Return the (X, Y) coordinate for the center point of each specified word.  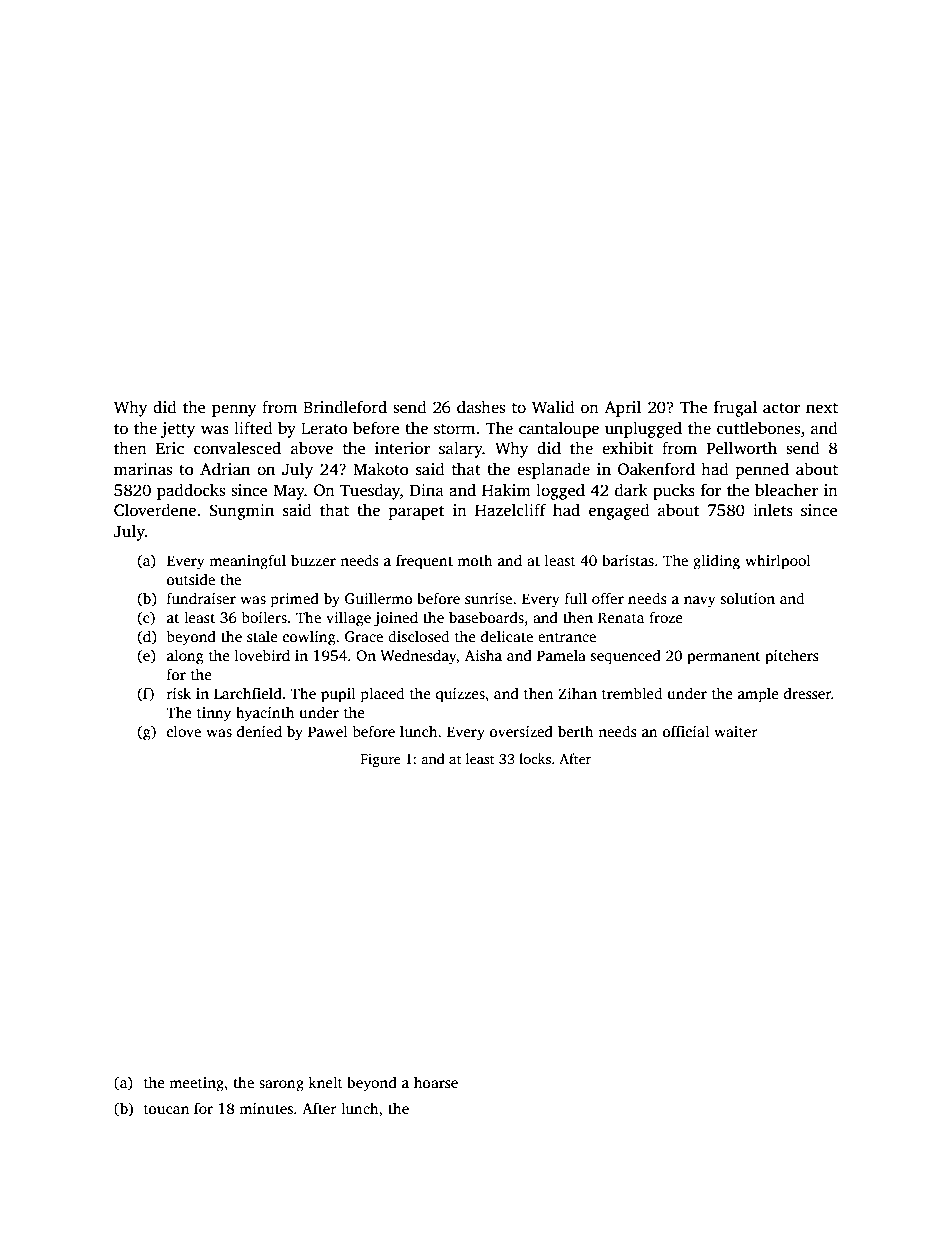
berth (576, 731)
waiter (736, 731)
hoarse (436, 1082)
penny (234, 410)
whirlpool (778, 562)
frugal (735, 408)
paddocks (191, 491)
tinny (214, 714)
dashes (481, 407)
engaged (619, 511)
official (686, 731)
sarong (281, 1086)
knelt (325, 1082)
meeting (196, 1084)
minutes (266, 1108)
